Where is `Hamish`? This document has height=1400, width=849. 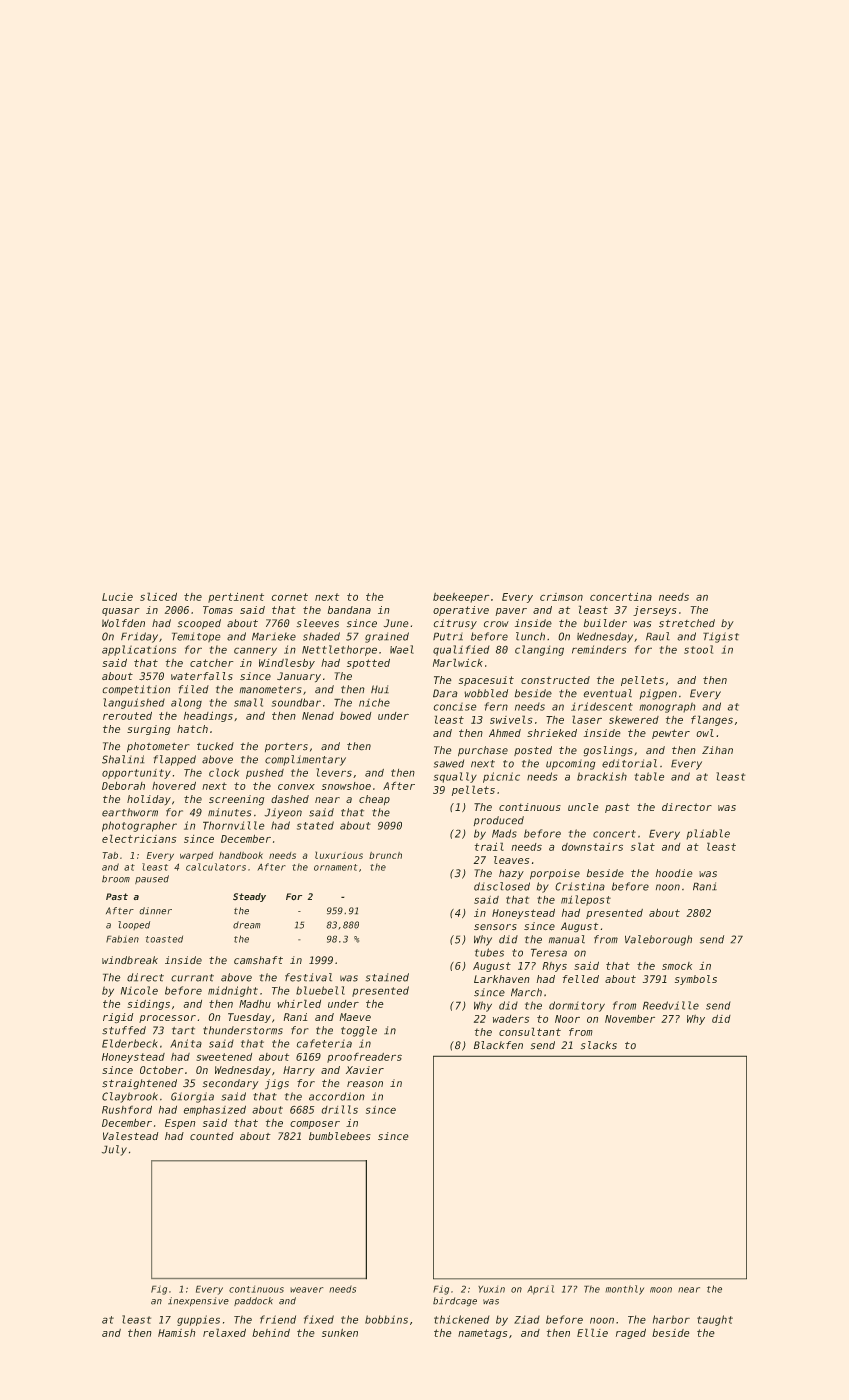 Hamish is located at coordinates (177, 1333).
